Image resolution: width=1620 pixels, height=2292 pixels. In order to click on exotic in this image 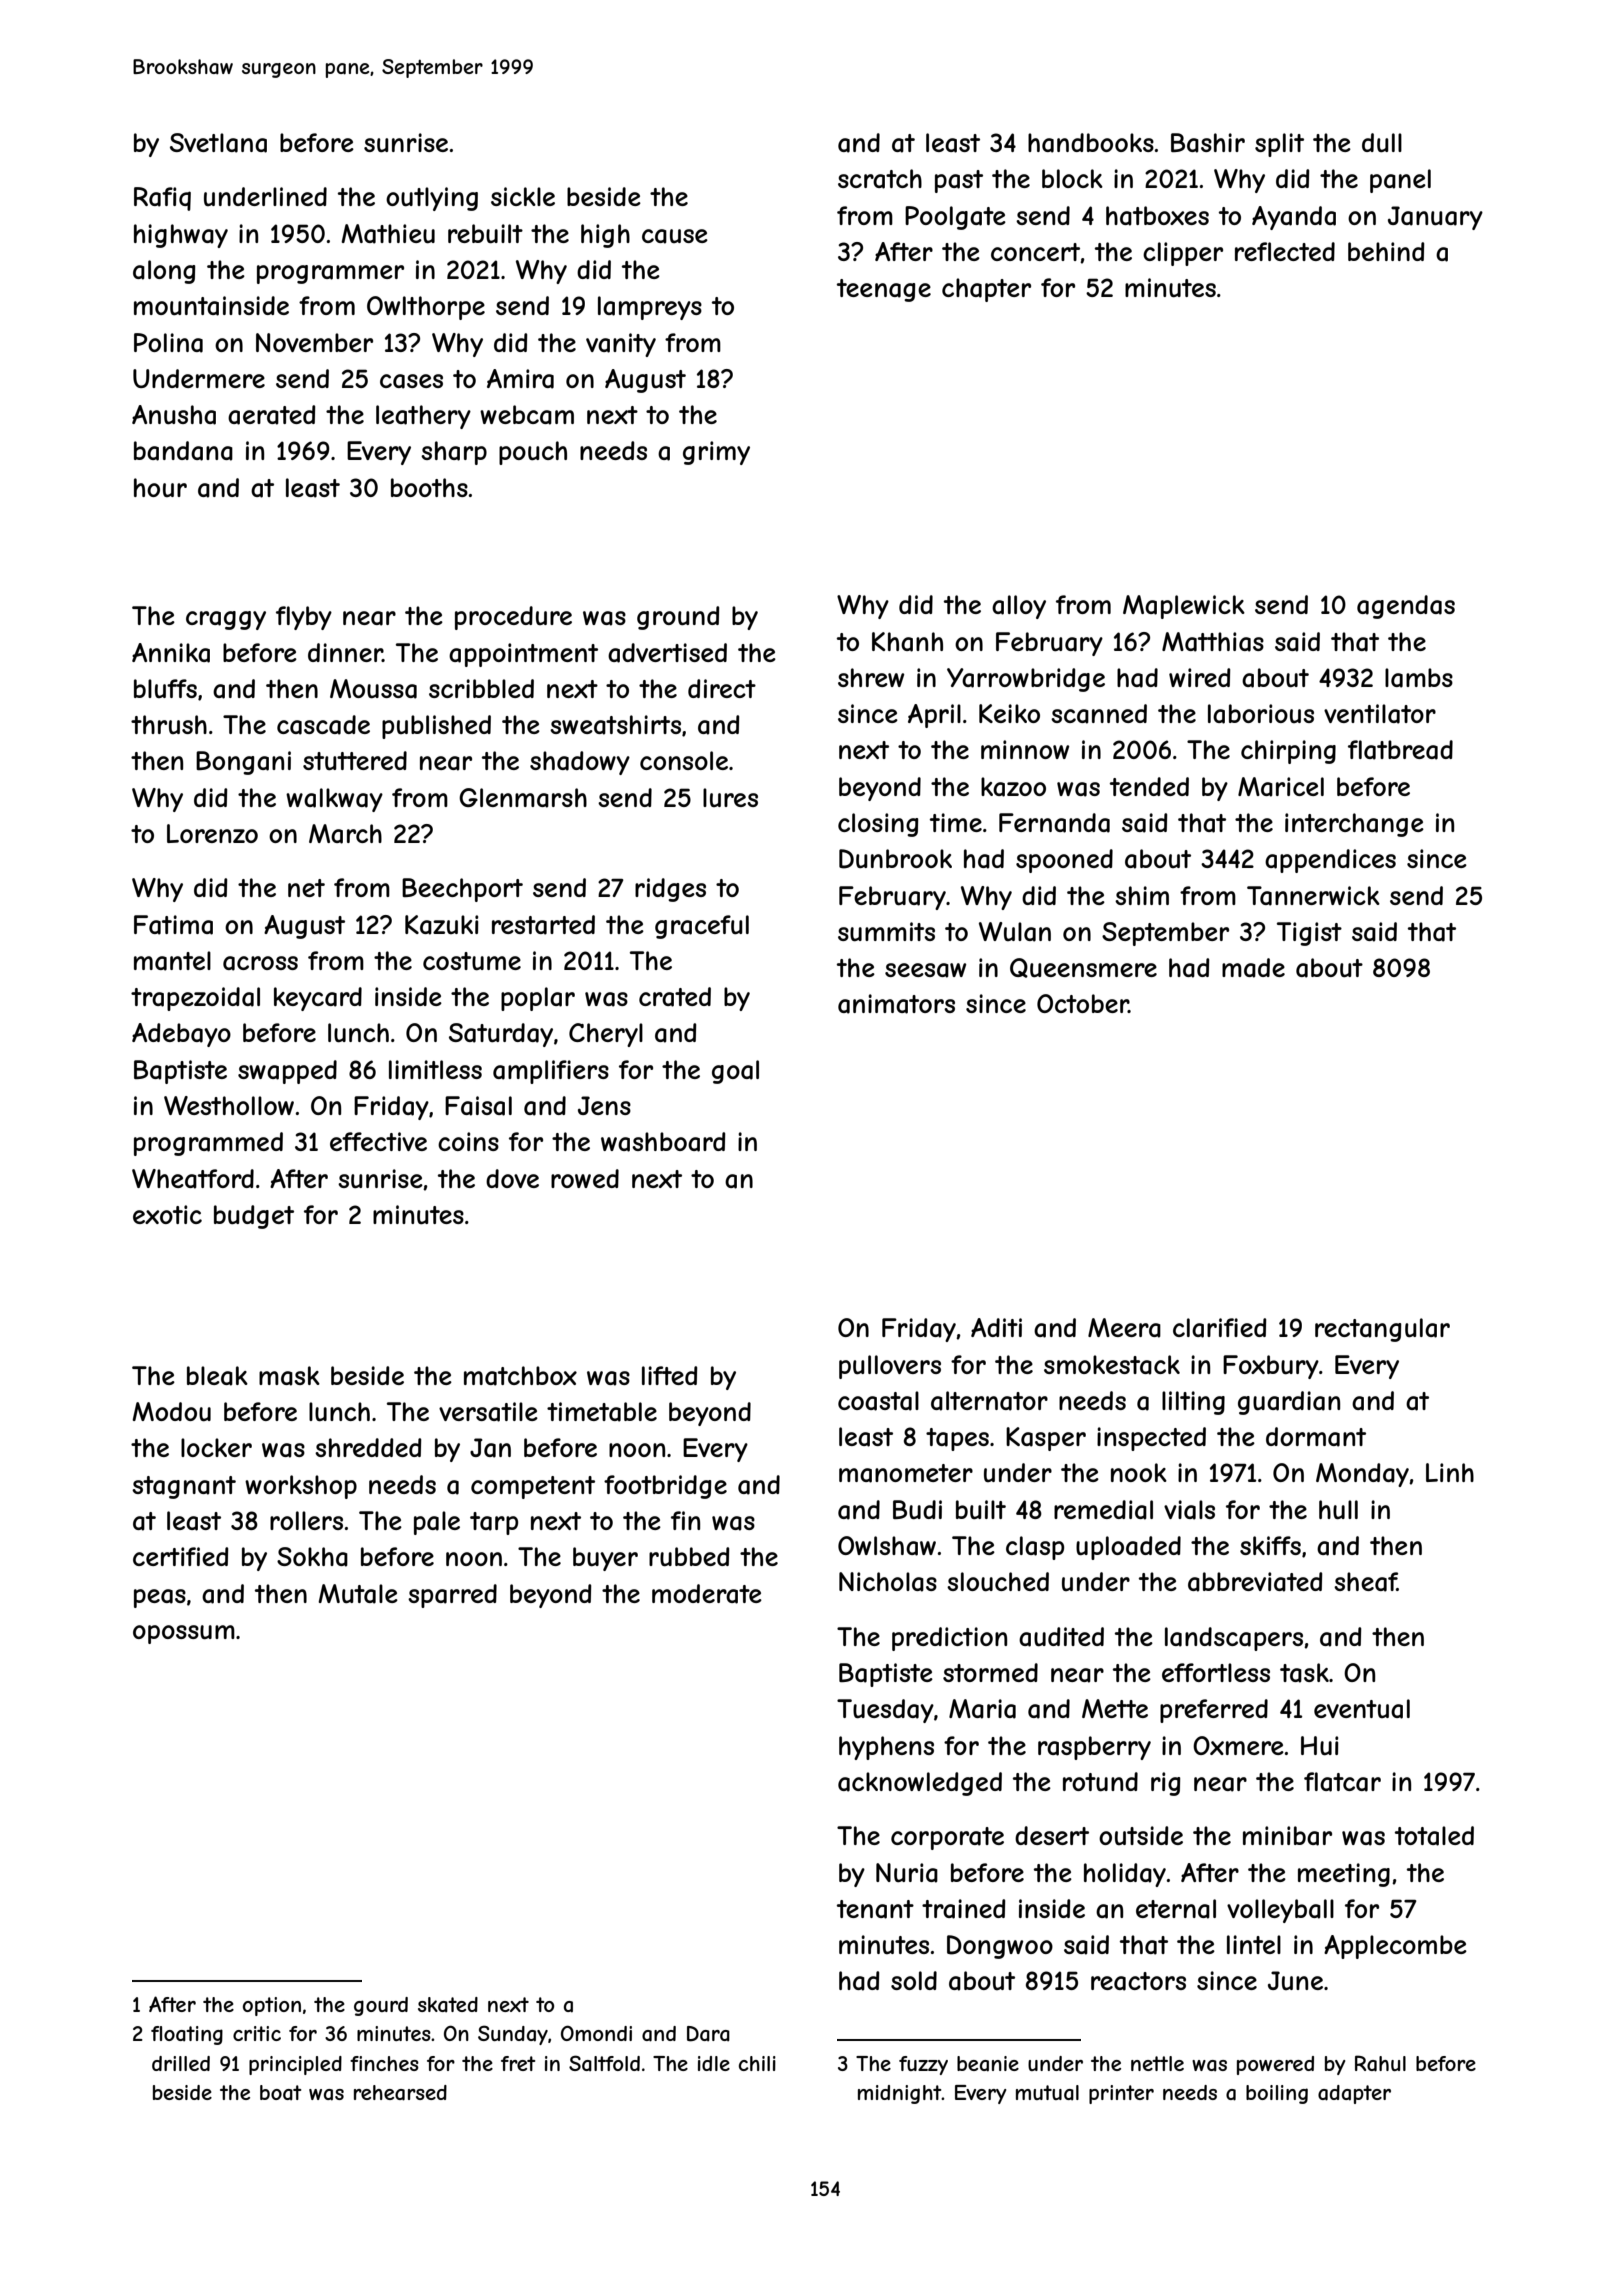, I will do `click(167, 1214)`.
